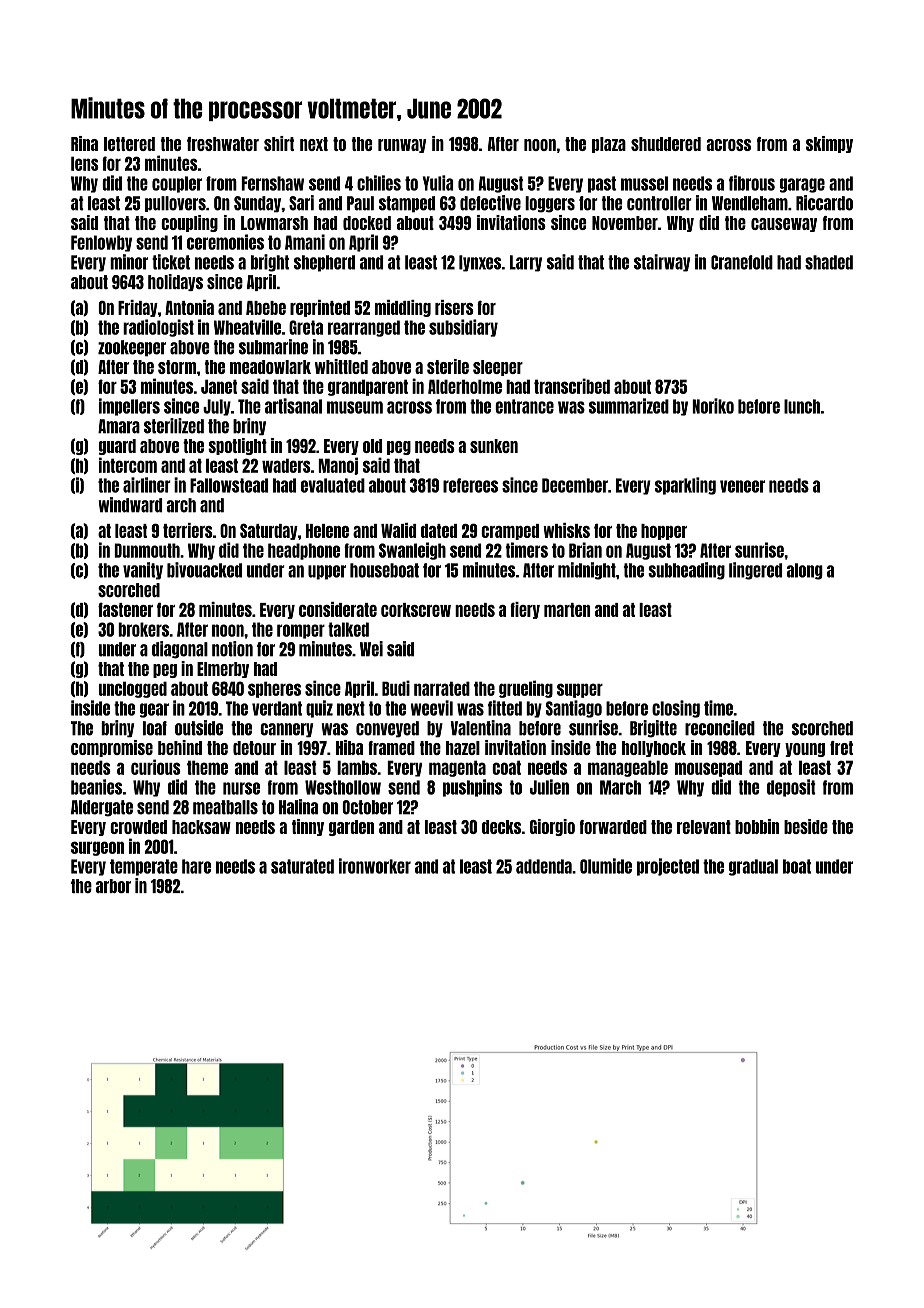 The height and width of the screenshot is (1308, 924). I want to click on Amara, so click(119, 426).
